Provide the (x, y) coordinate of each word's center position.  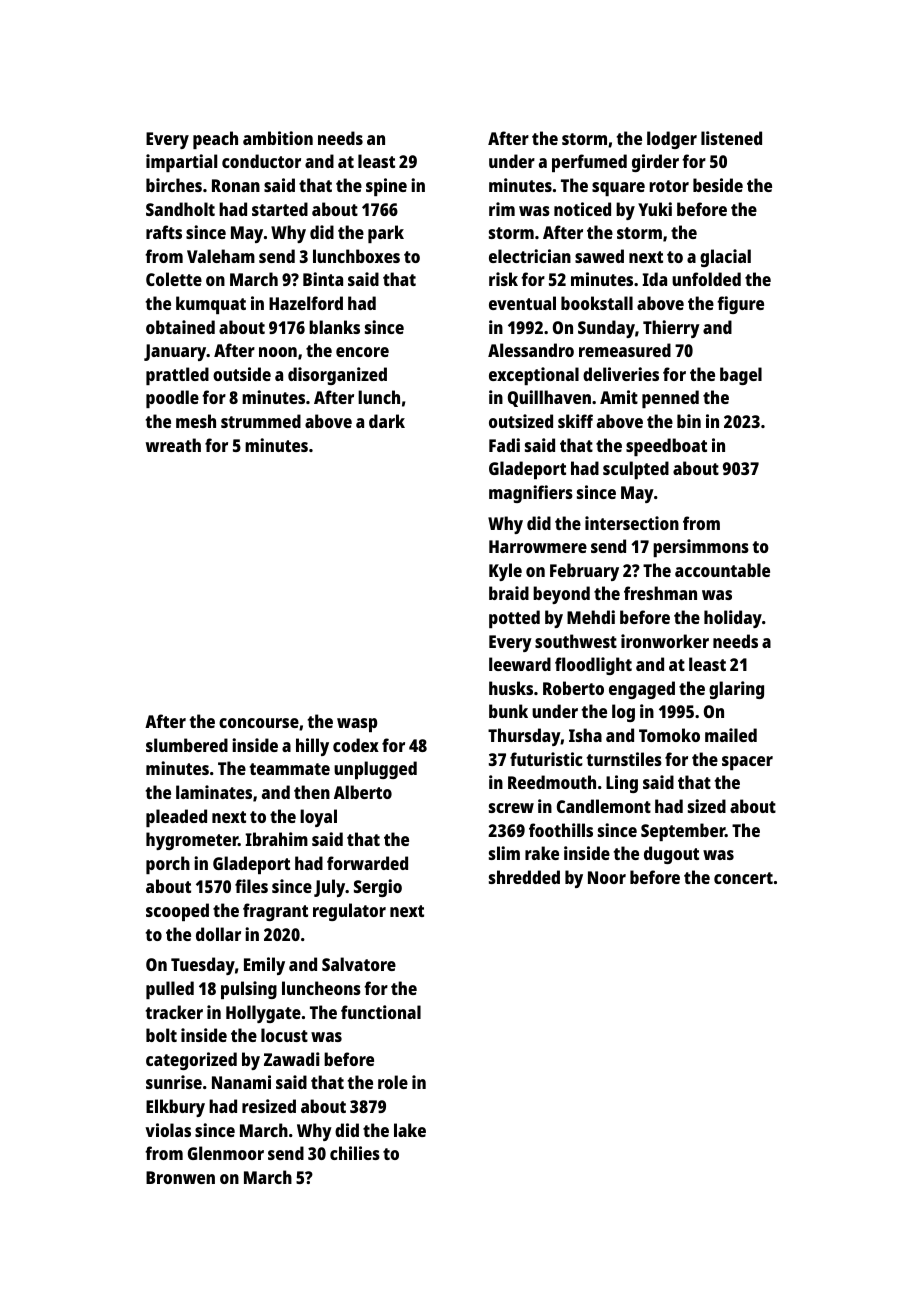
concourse (259, 723)
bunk (508, 711)
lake (410, 1130)
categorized (191, 1061)
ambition (278, 138)
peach (215, 140)
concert (743, 878)
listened (731, 138)
